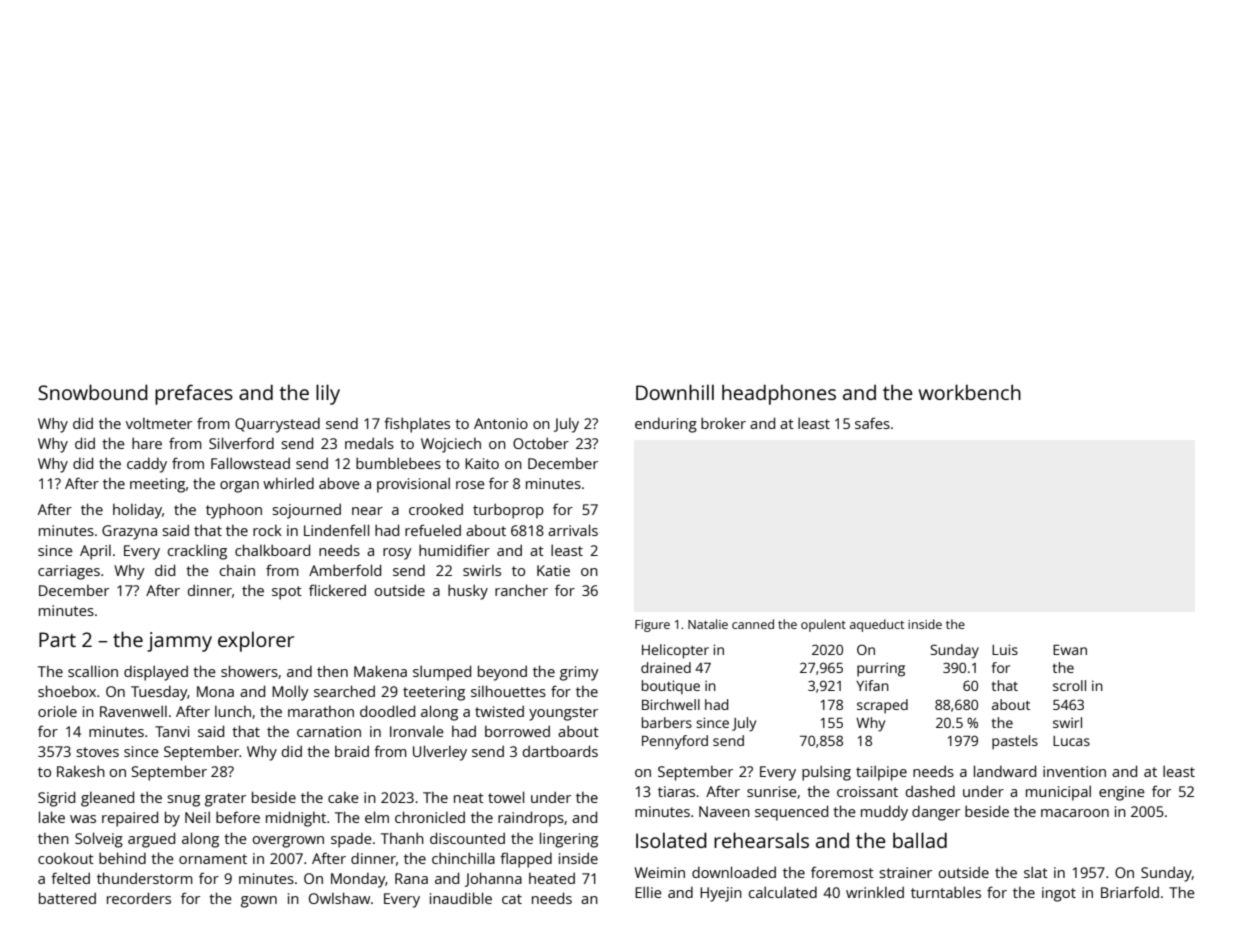 The height and width of the document is (952, 1233). Describe the element at coordinates (877, 625) in the document. I see `aqueduct` at that location.
